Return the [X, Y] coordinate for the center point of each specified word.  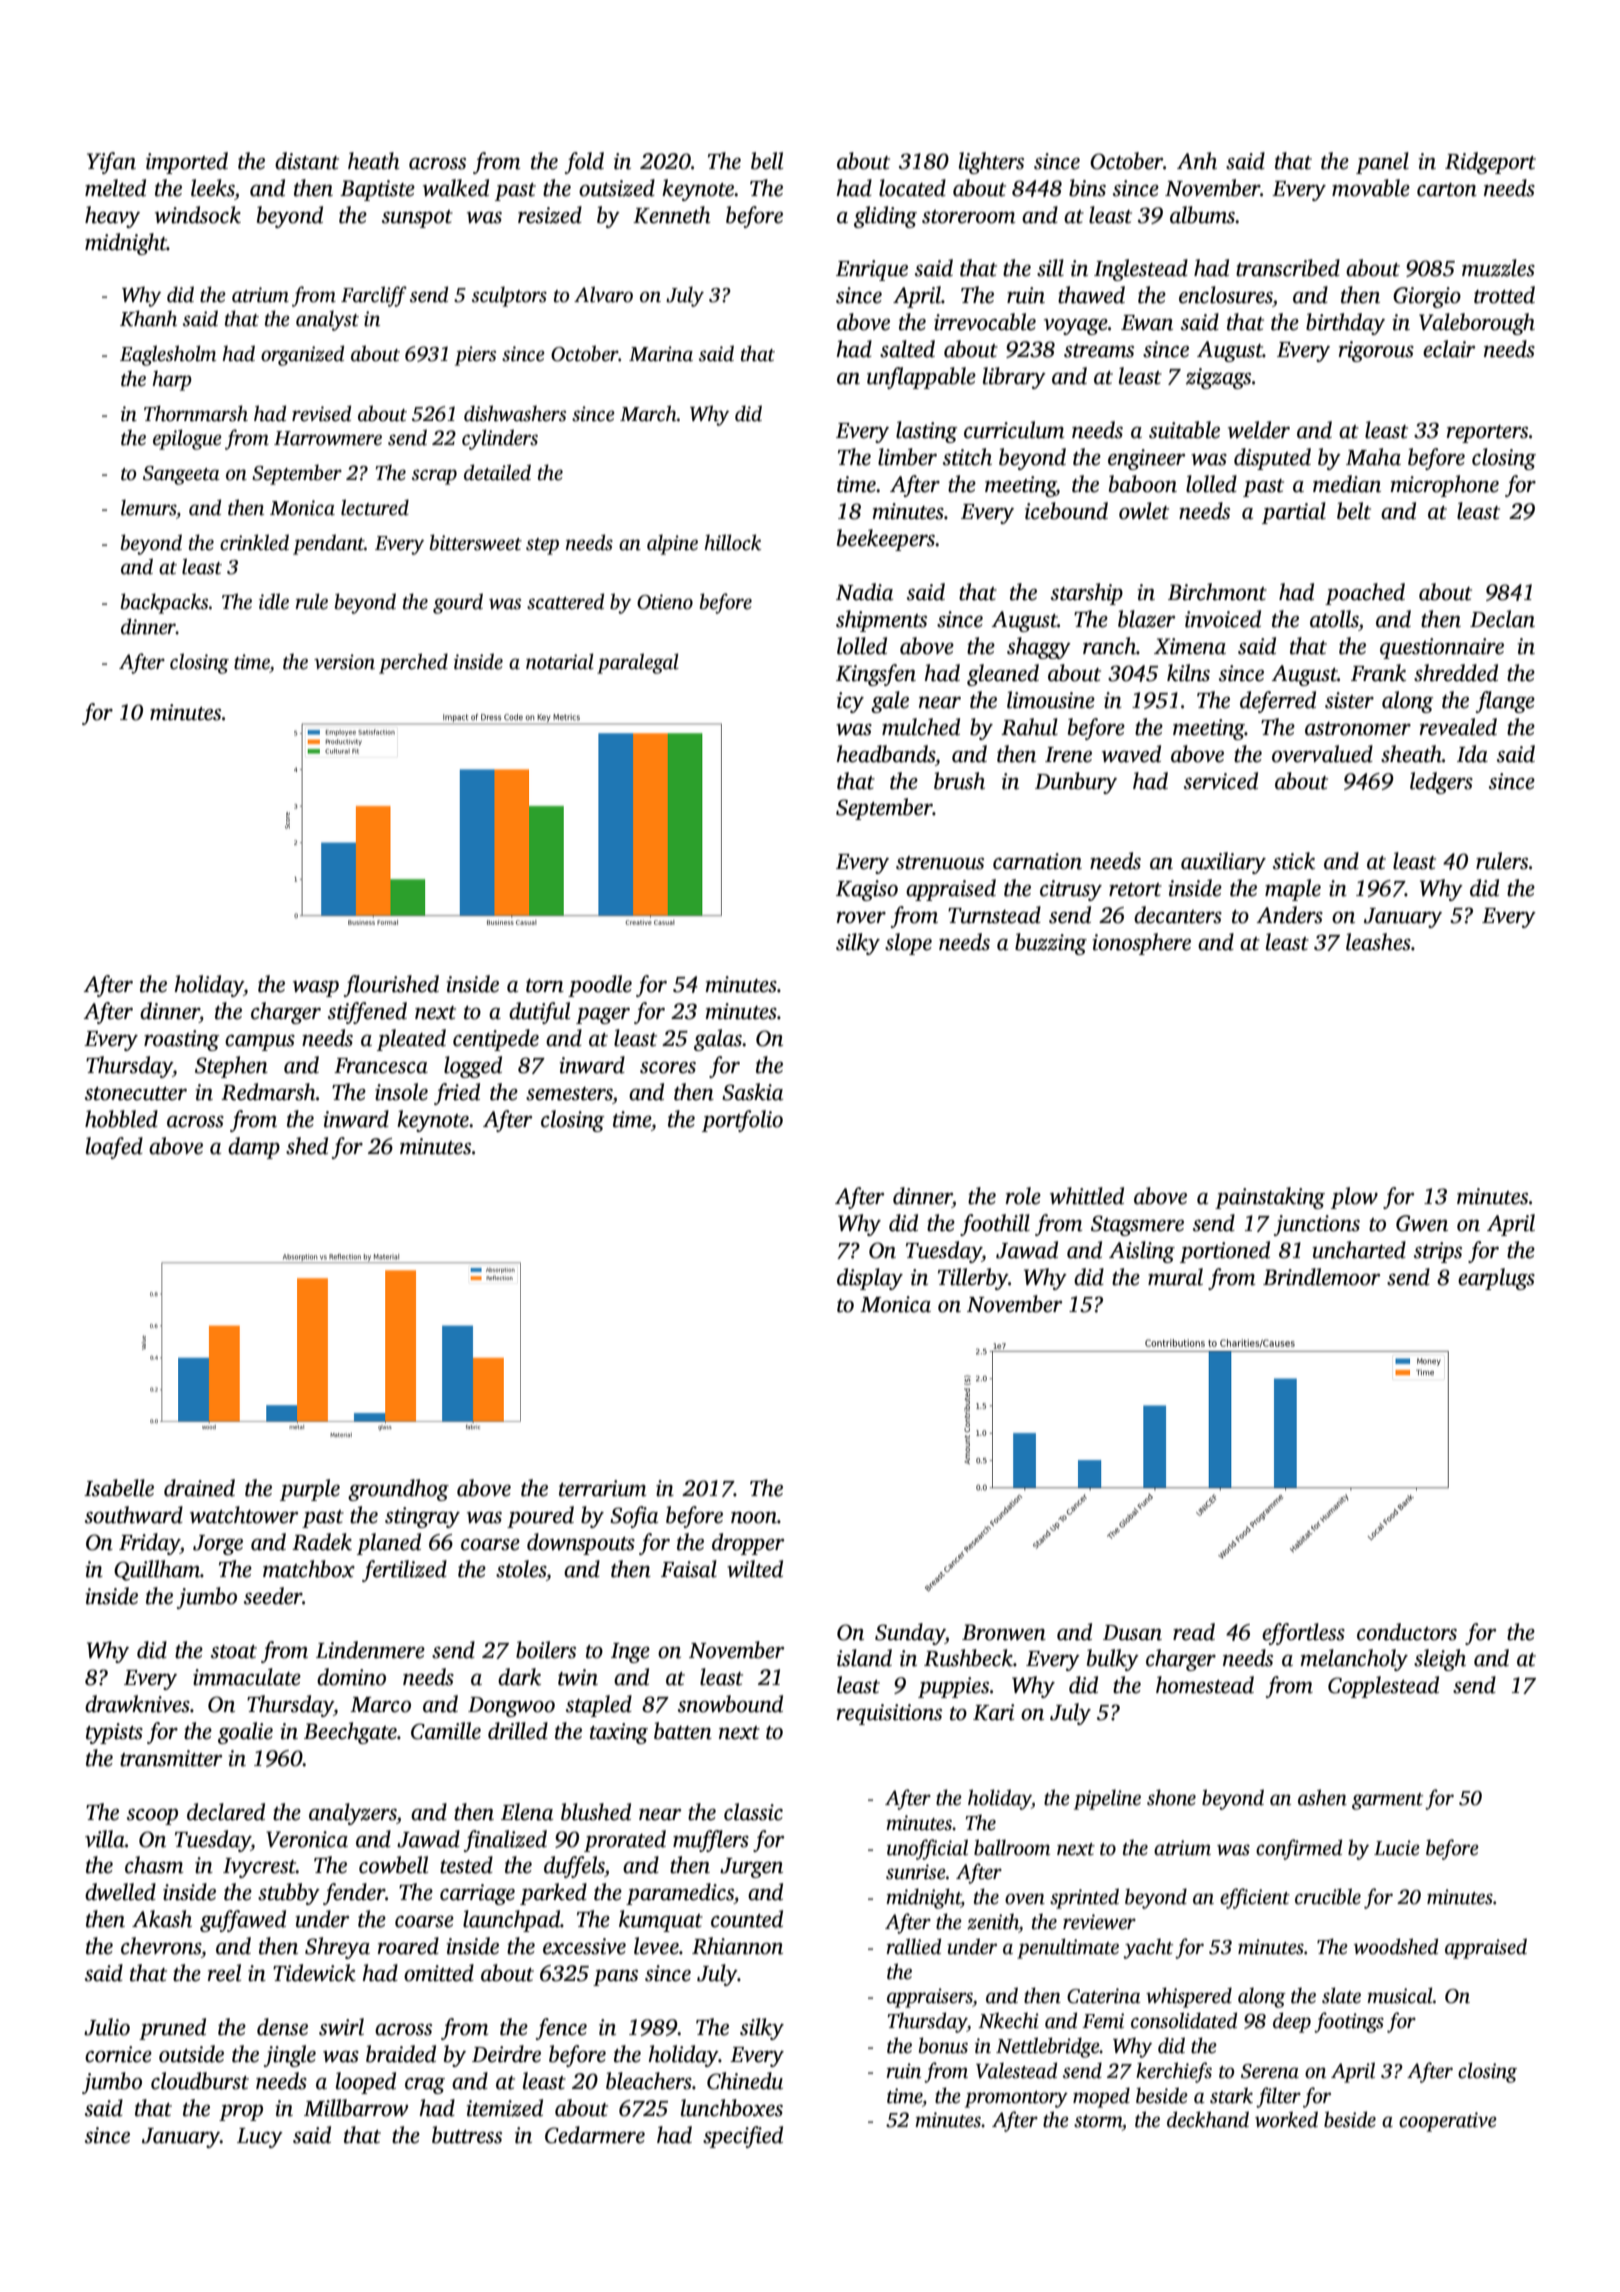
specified [743, 2137]
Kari [993, 1712]
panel [1382, 163]
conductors [1407, 1632]
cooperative [1448, 2122]
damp [254, 1148]
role [1023, 1196]
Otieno [665, 602]
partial [1294, 513]
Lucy [260, 2138]
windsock [198, 215]
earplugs [1496, 1279]
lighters [991, 163]
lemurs [148, 507]
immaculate [247, 1677]
